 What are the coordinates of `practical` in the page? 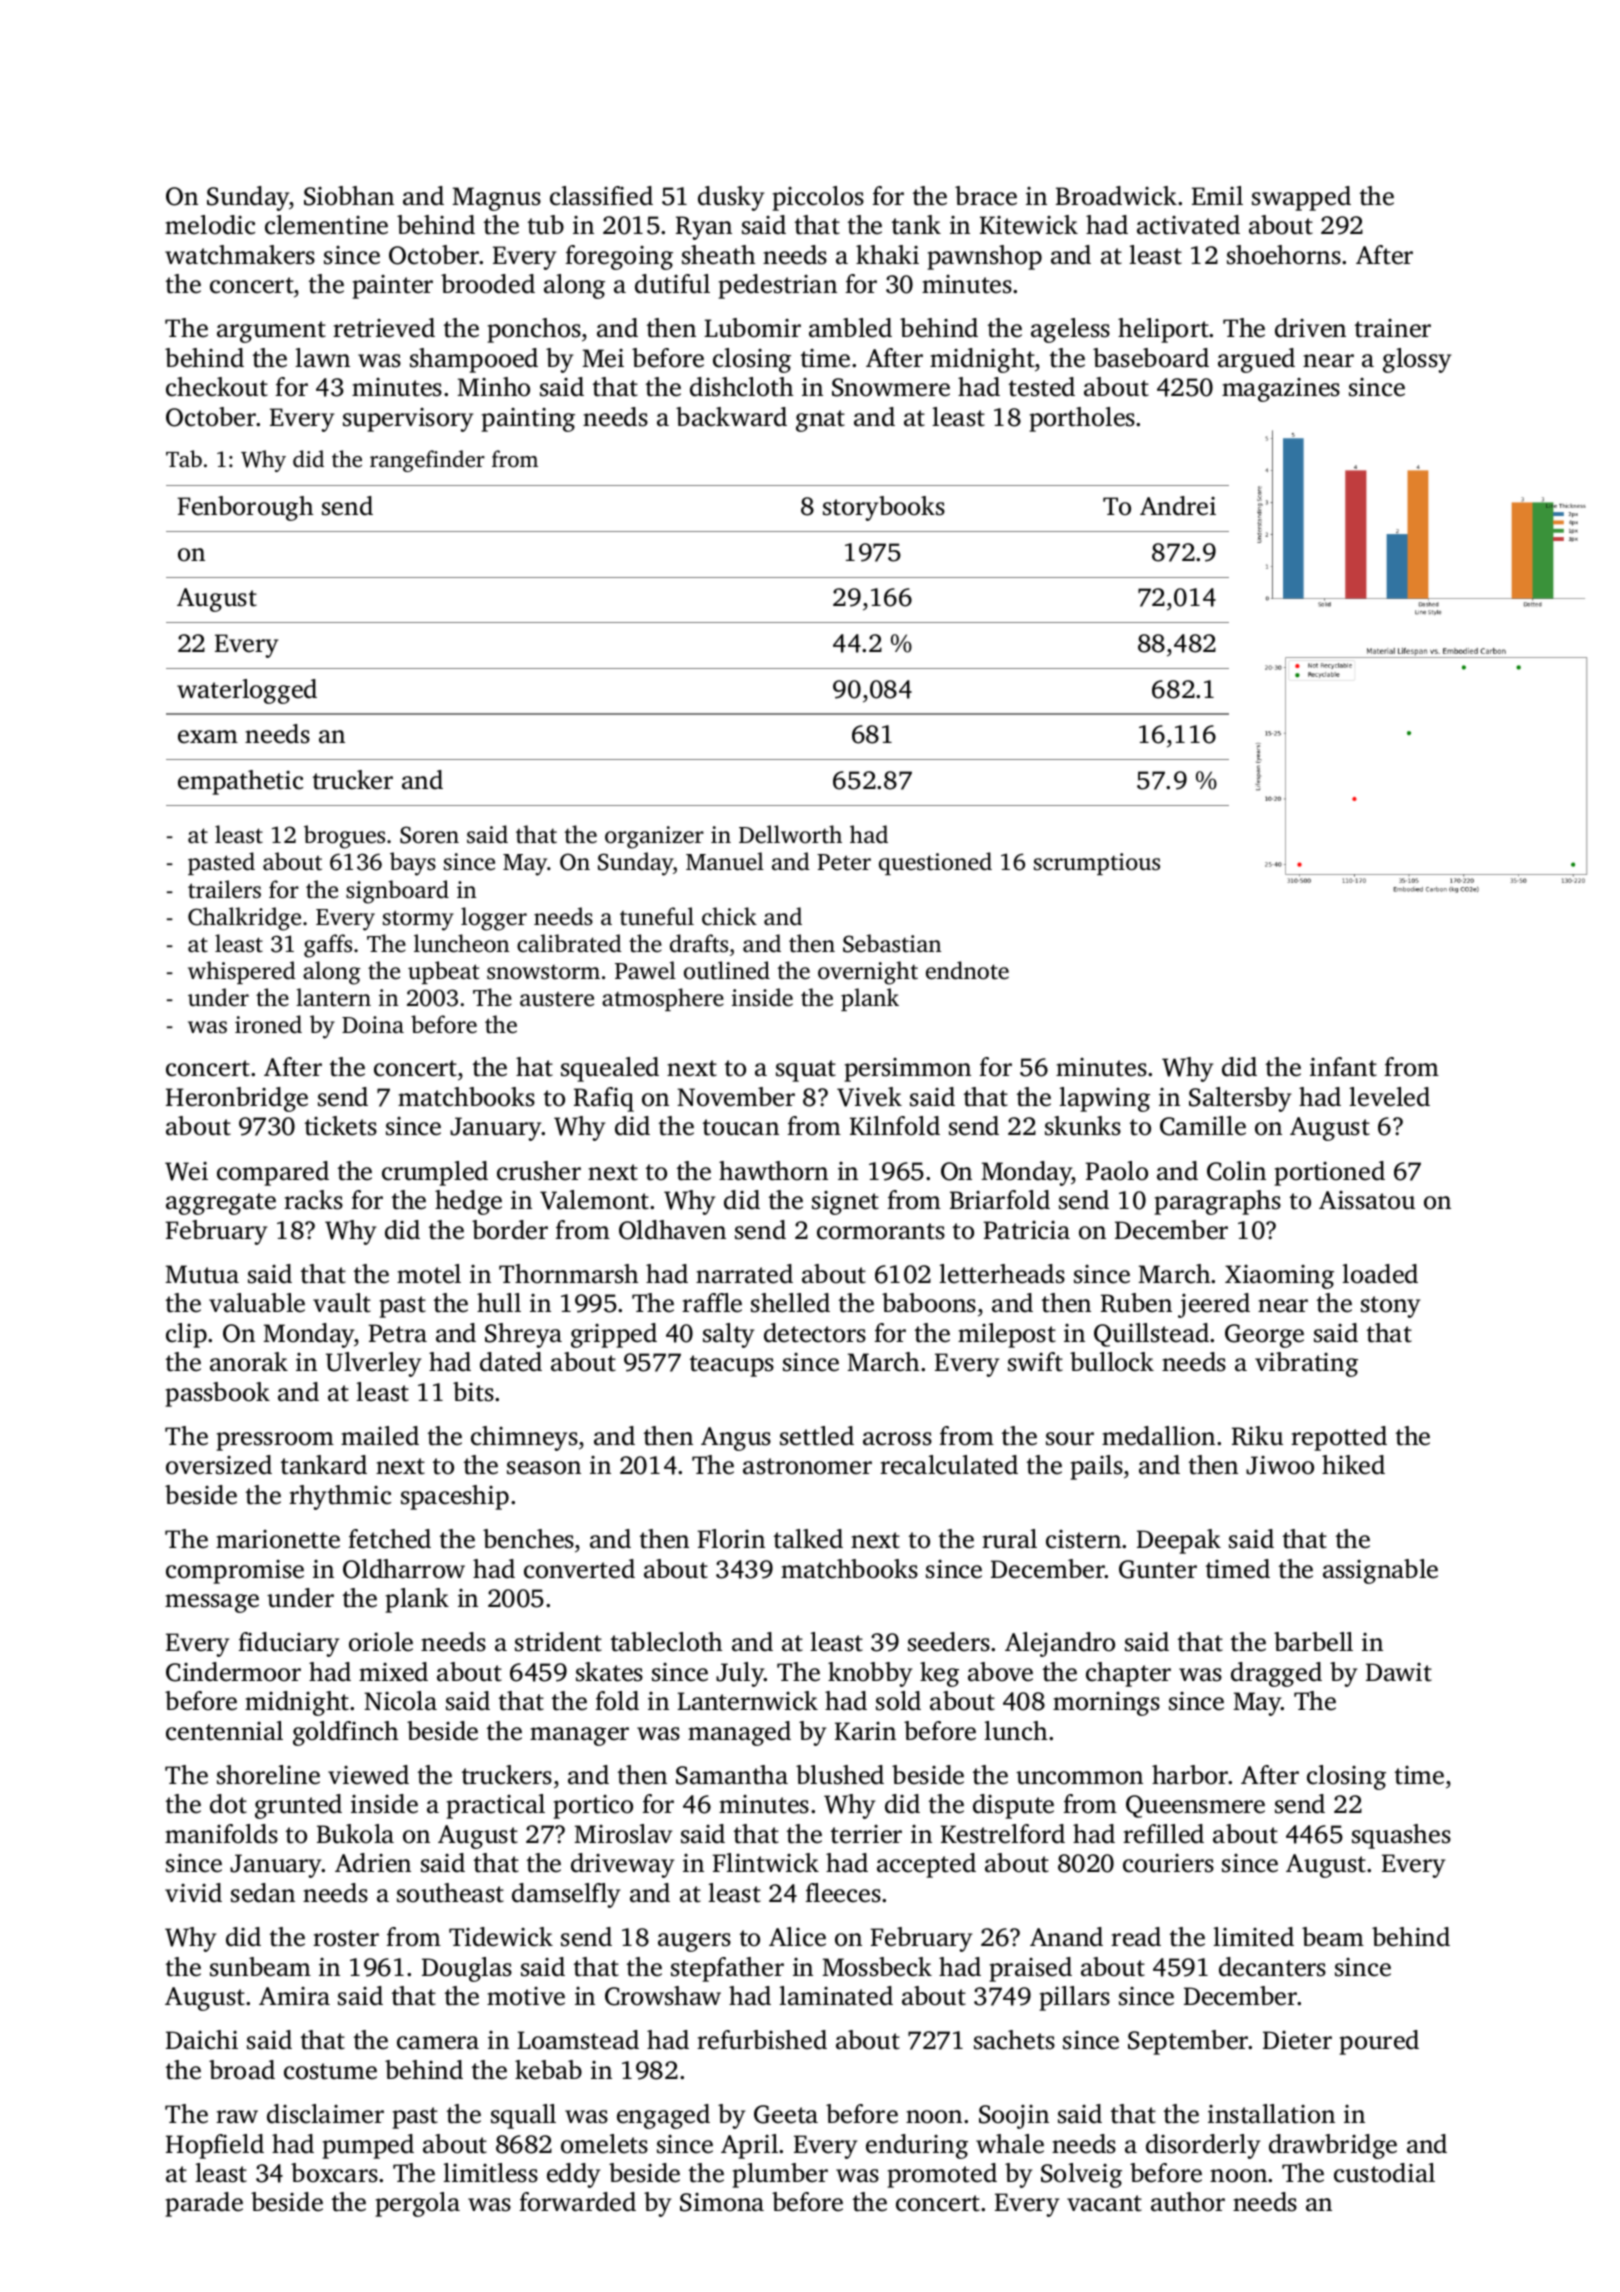 It's located at (495, 1806).
